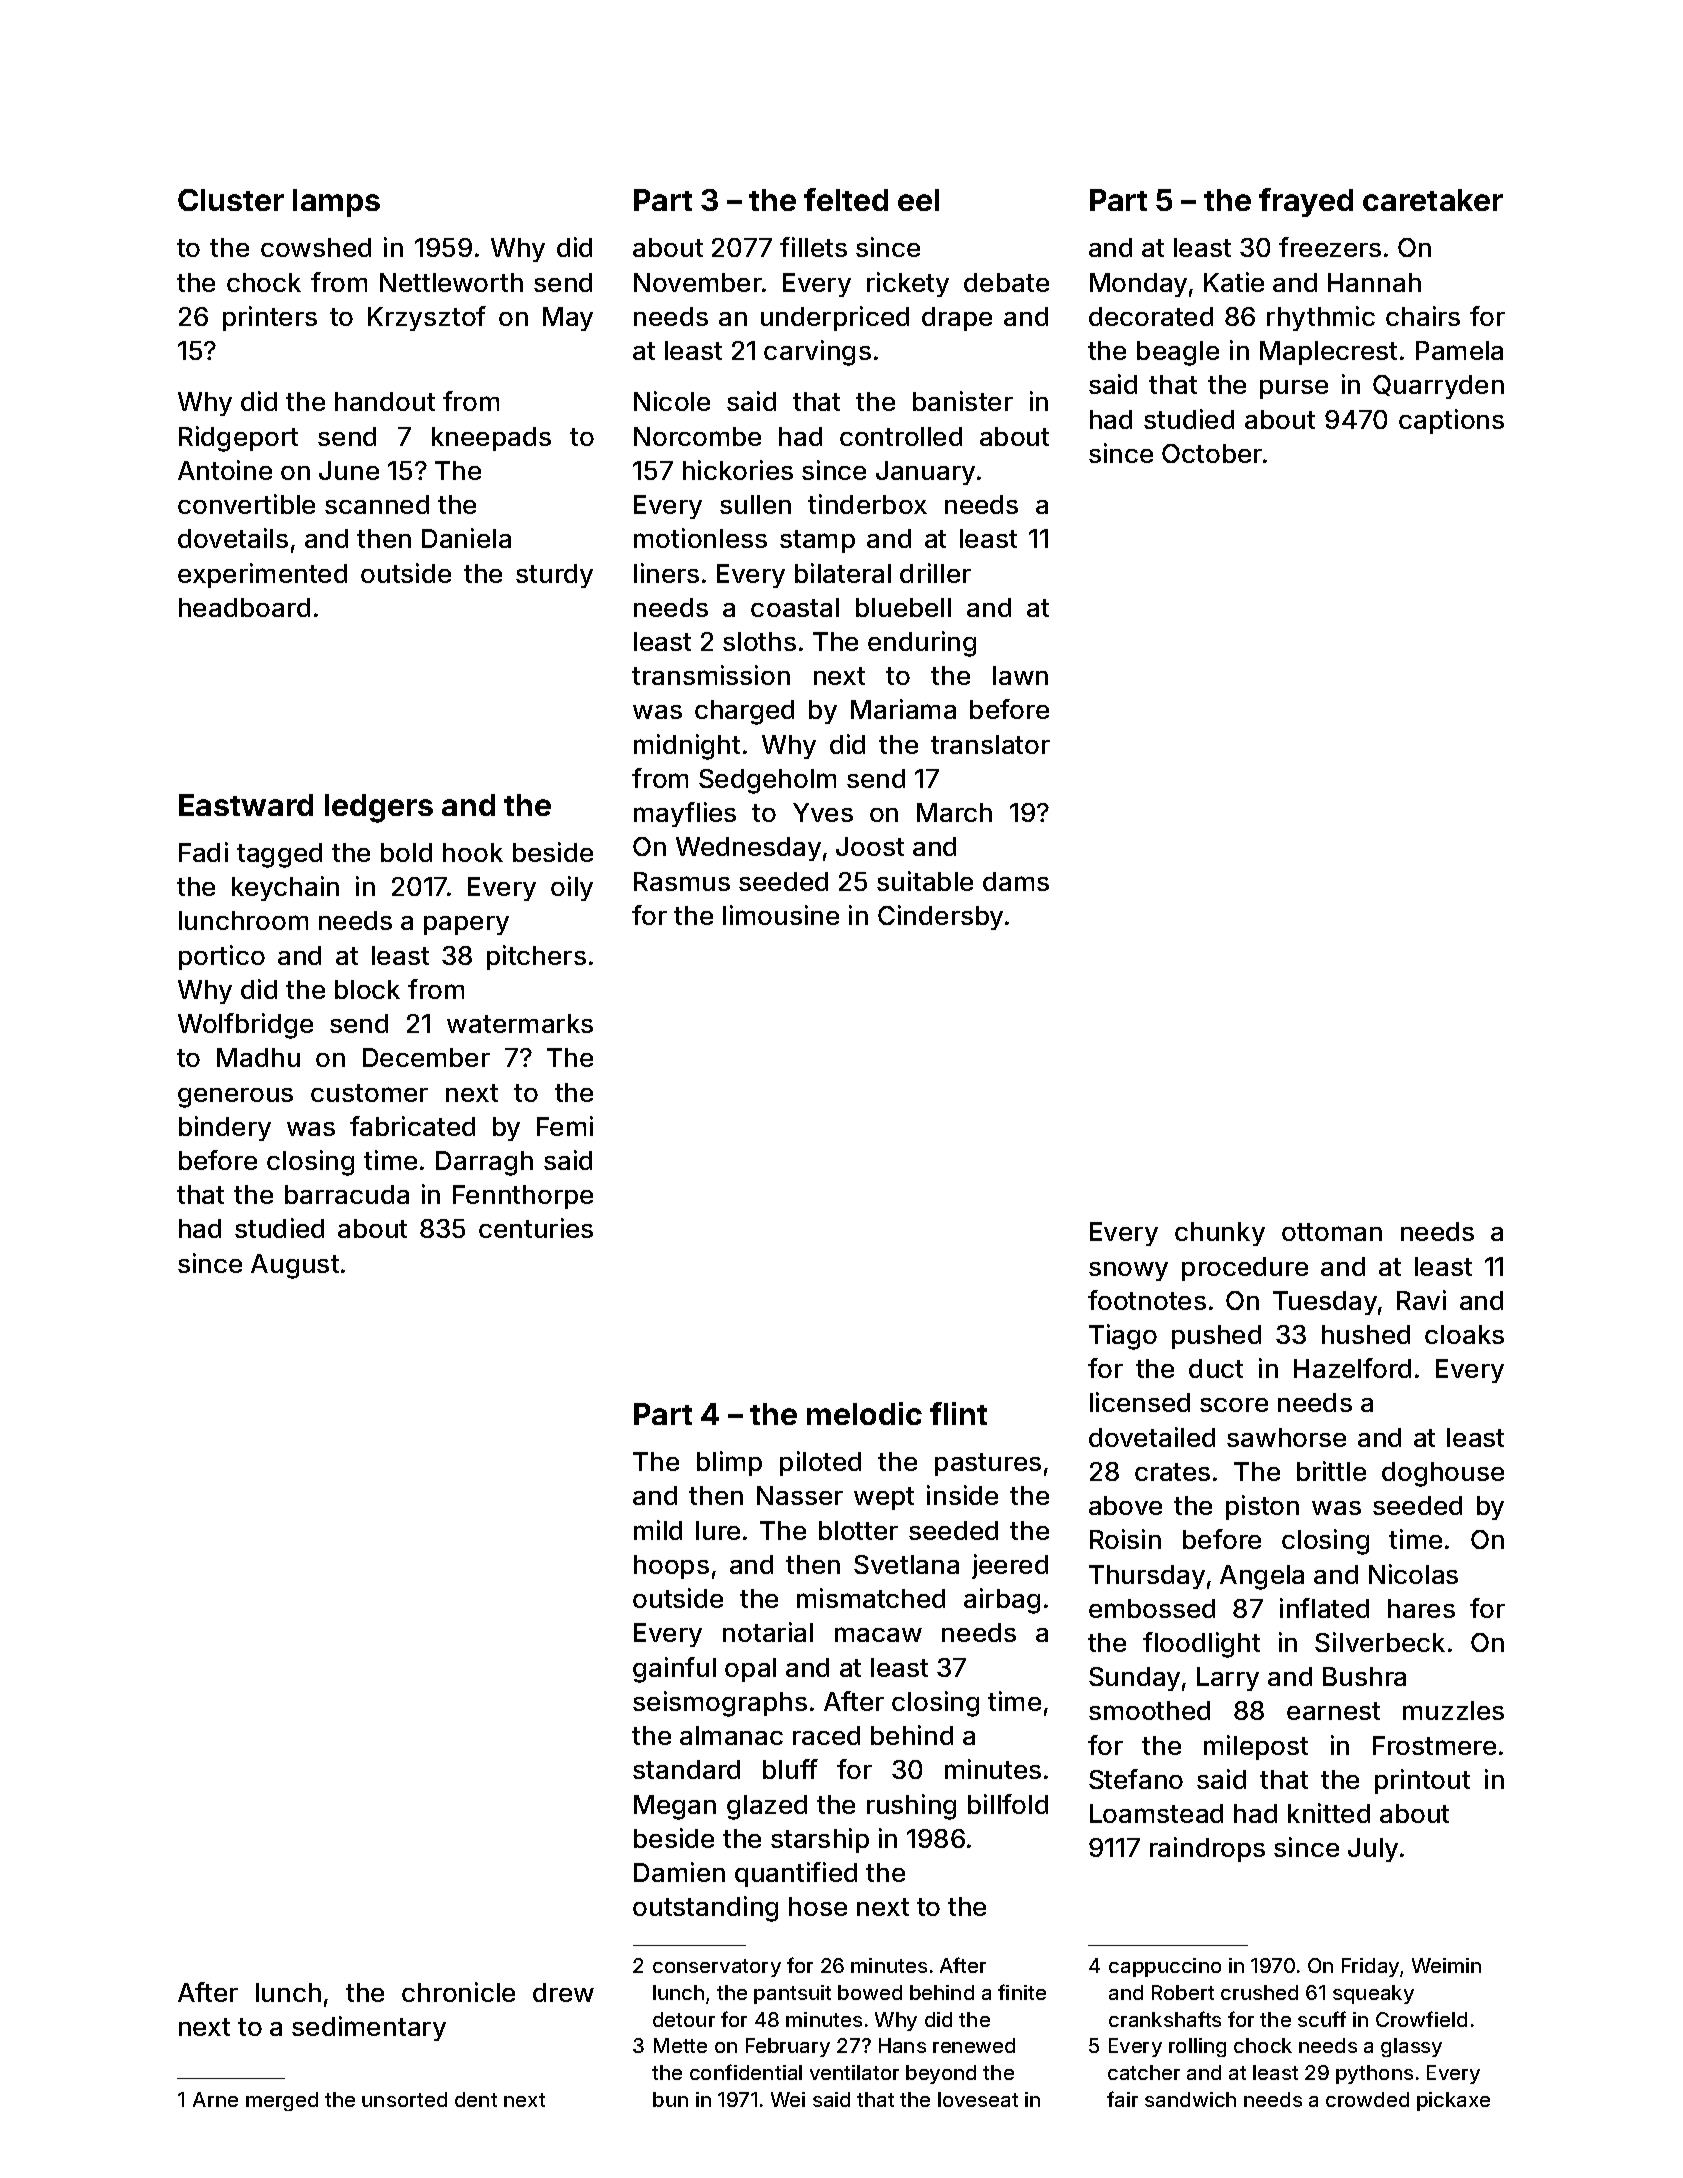  Describe the element at coordinates (1332, 1232) in the screenshot. I see `ottoman` at that location.
